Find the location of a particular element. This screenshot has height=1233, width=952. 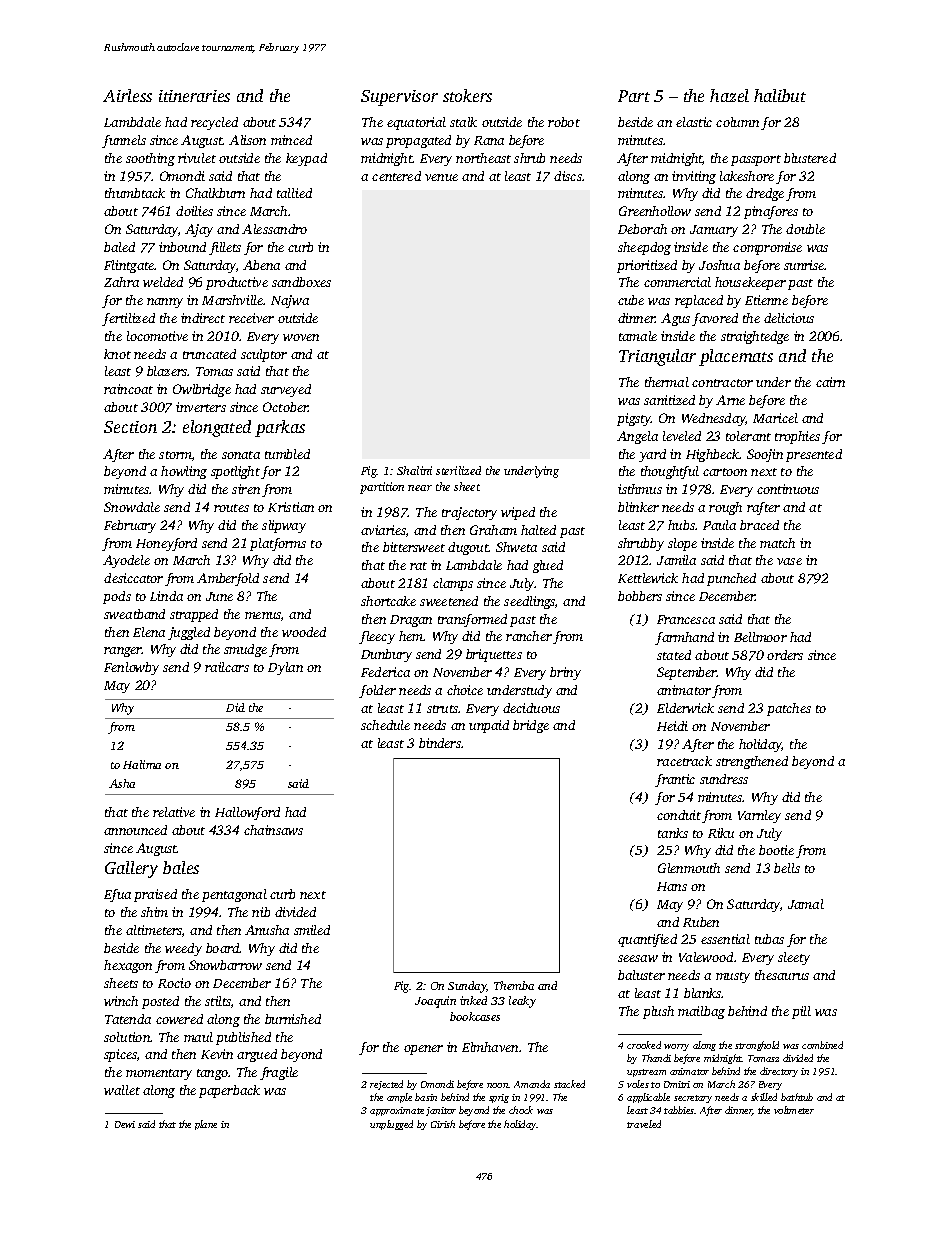

skilled is located at coordinates (764, 1097).
